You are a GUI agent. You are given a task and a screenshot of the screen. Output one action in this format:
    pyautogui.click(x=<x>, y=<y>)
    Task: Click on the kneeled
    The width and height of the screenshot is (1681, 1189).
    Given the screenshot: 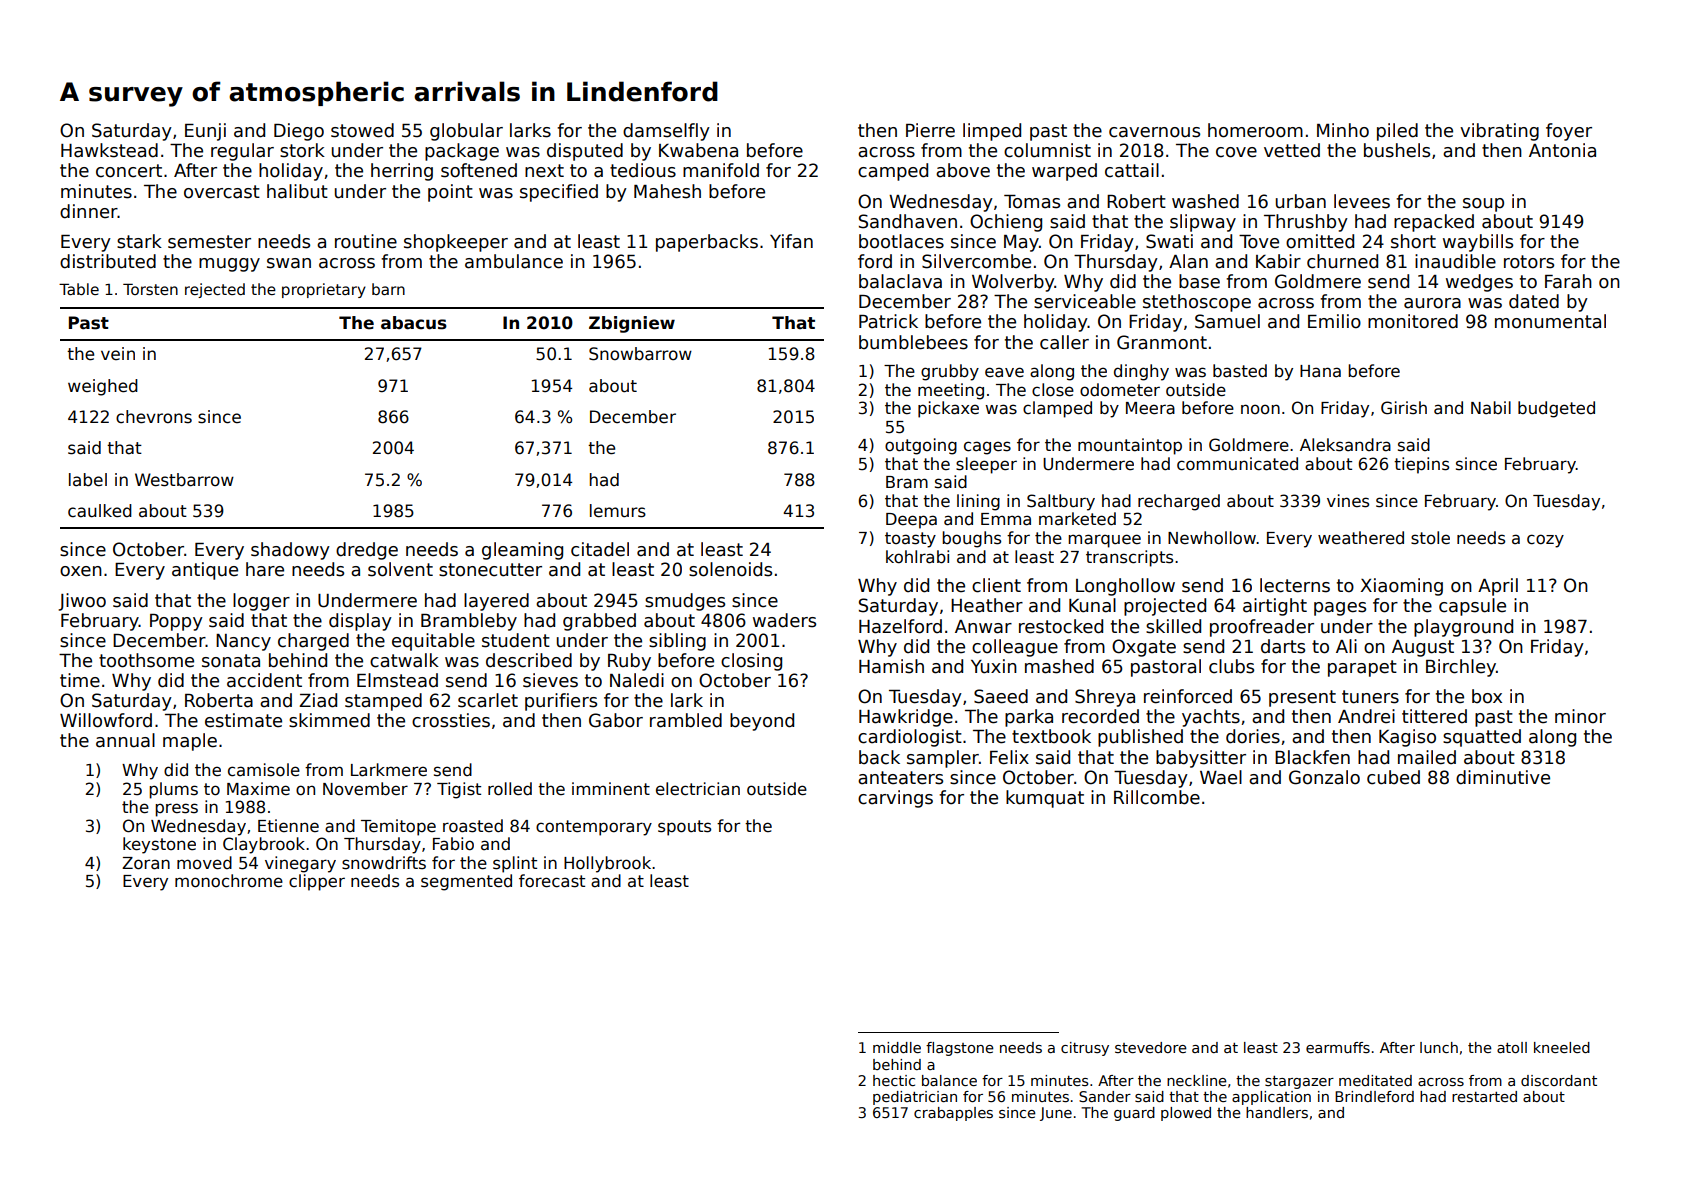 What is the action you would take?
    pyautogui.click(x=1562, y=1047)
